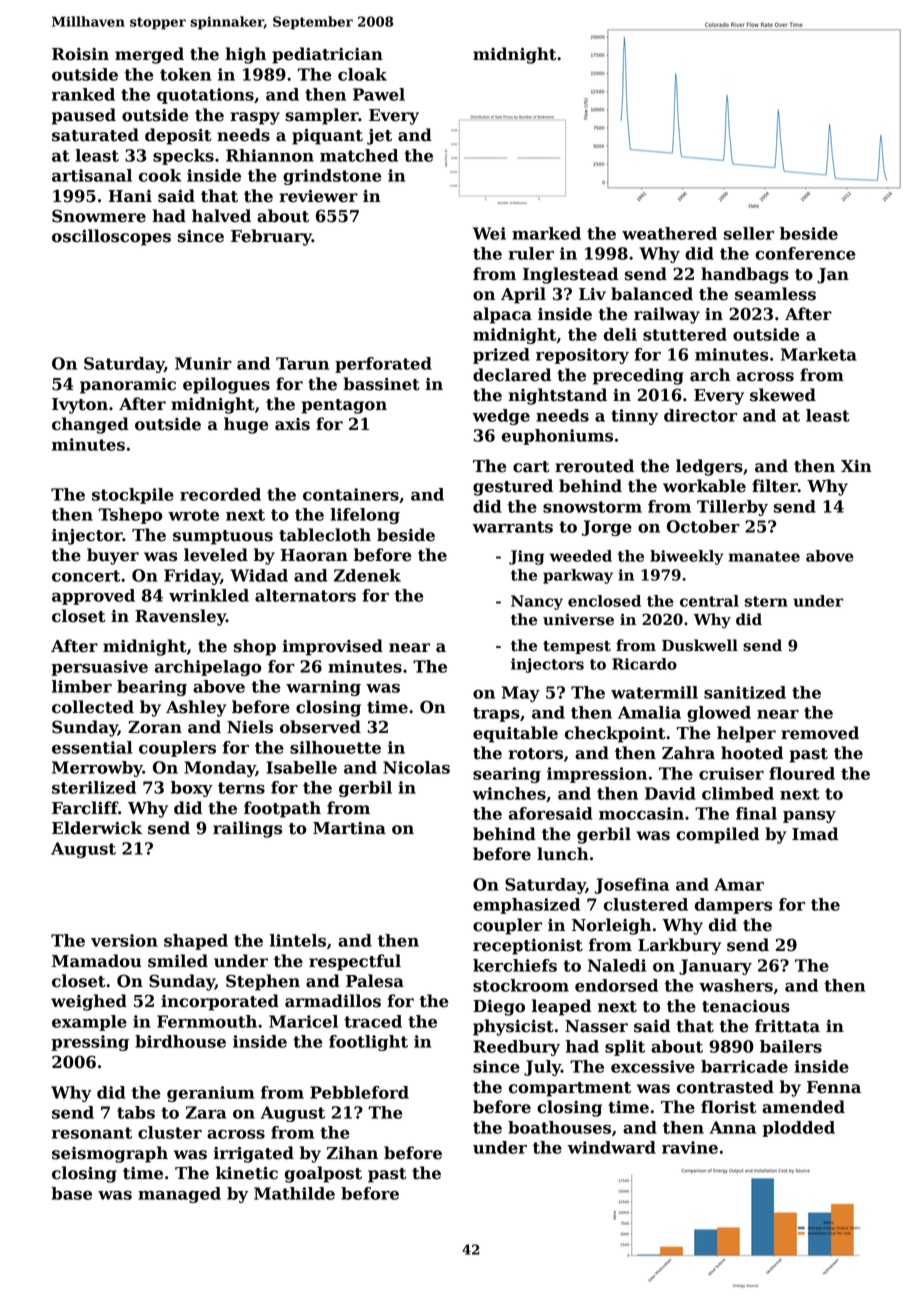 This image has height=1308, width=924. I want to click on halved, so click(221, 216).
